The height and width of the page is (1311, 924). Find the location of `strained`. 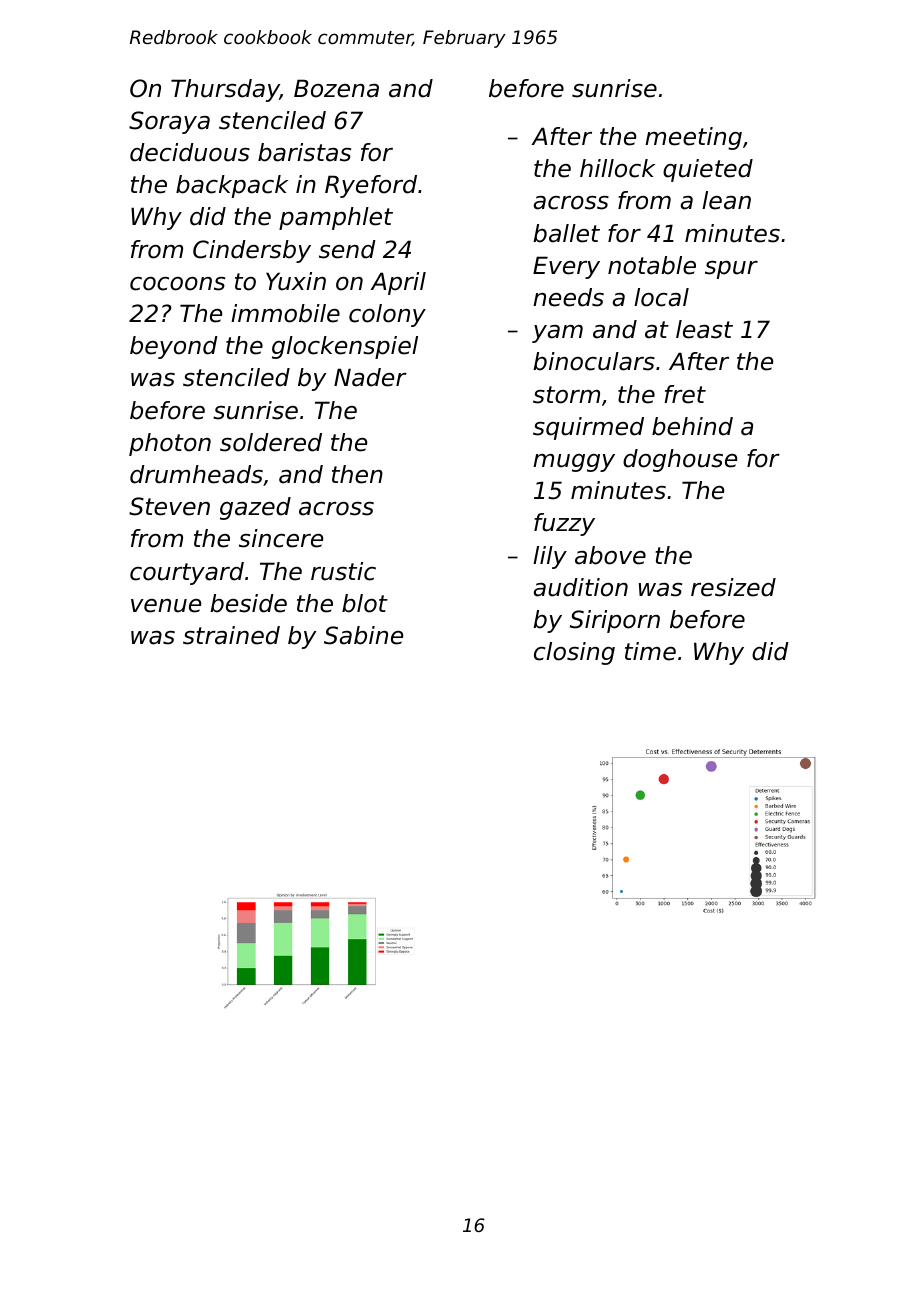

strained is located at coordinates (231, 635).
